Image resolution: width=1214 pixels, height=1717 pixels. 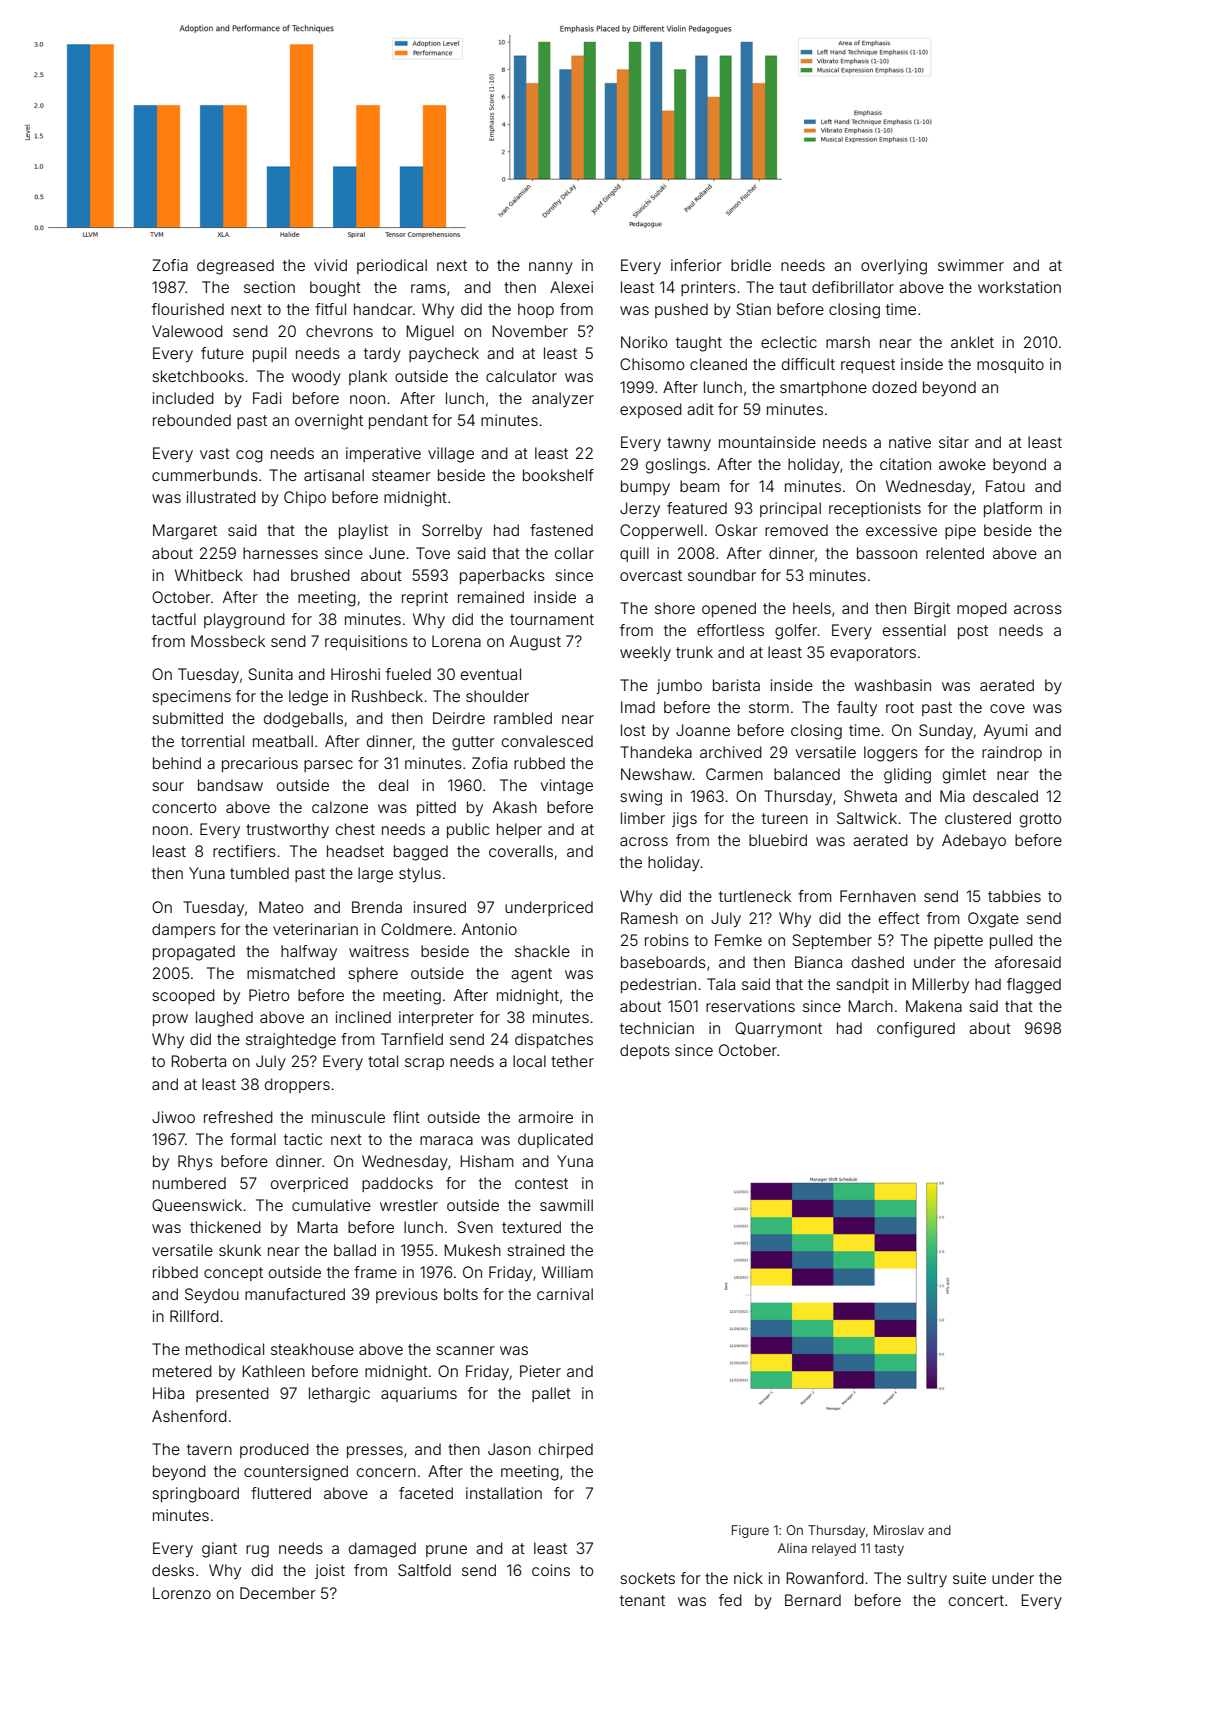 What do you see at coordinates (1005, 731) in the image?
I see `Ayumi` at bounding box center [1005, 731].
